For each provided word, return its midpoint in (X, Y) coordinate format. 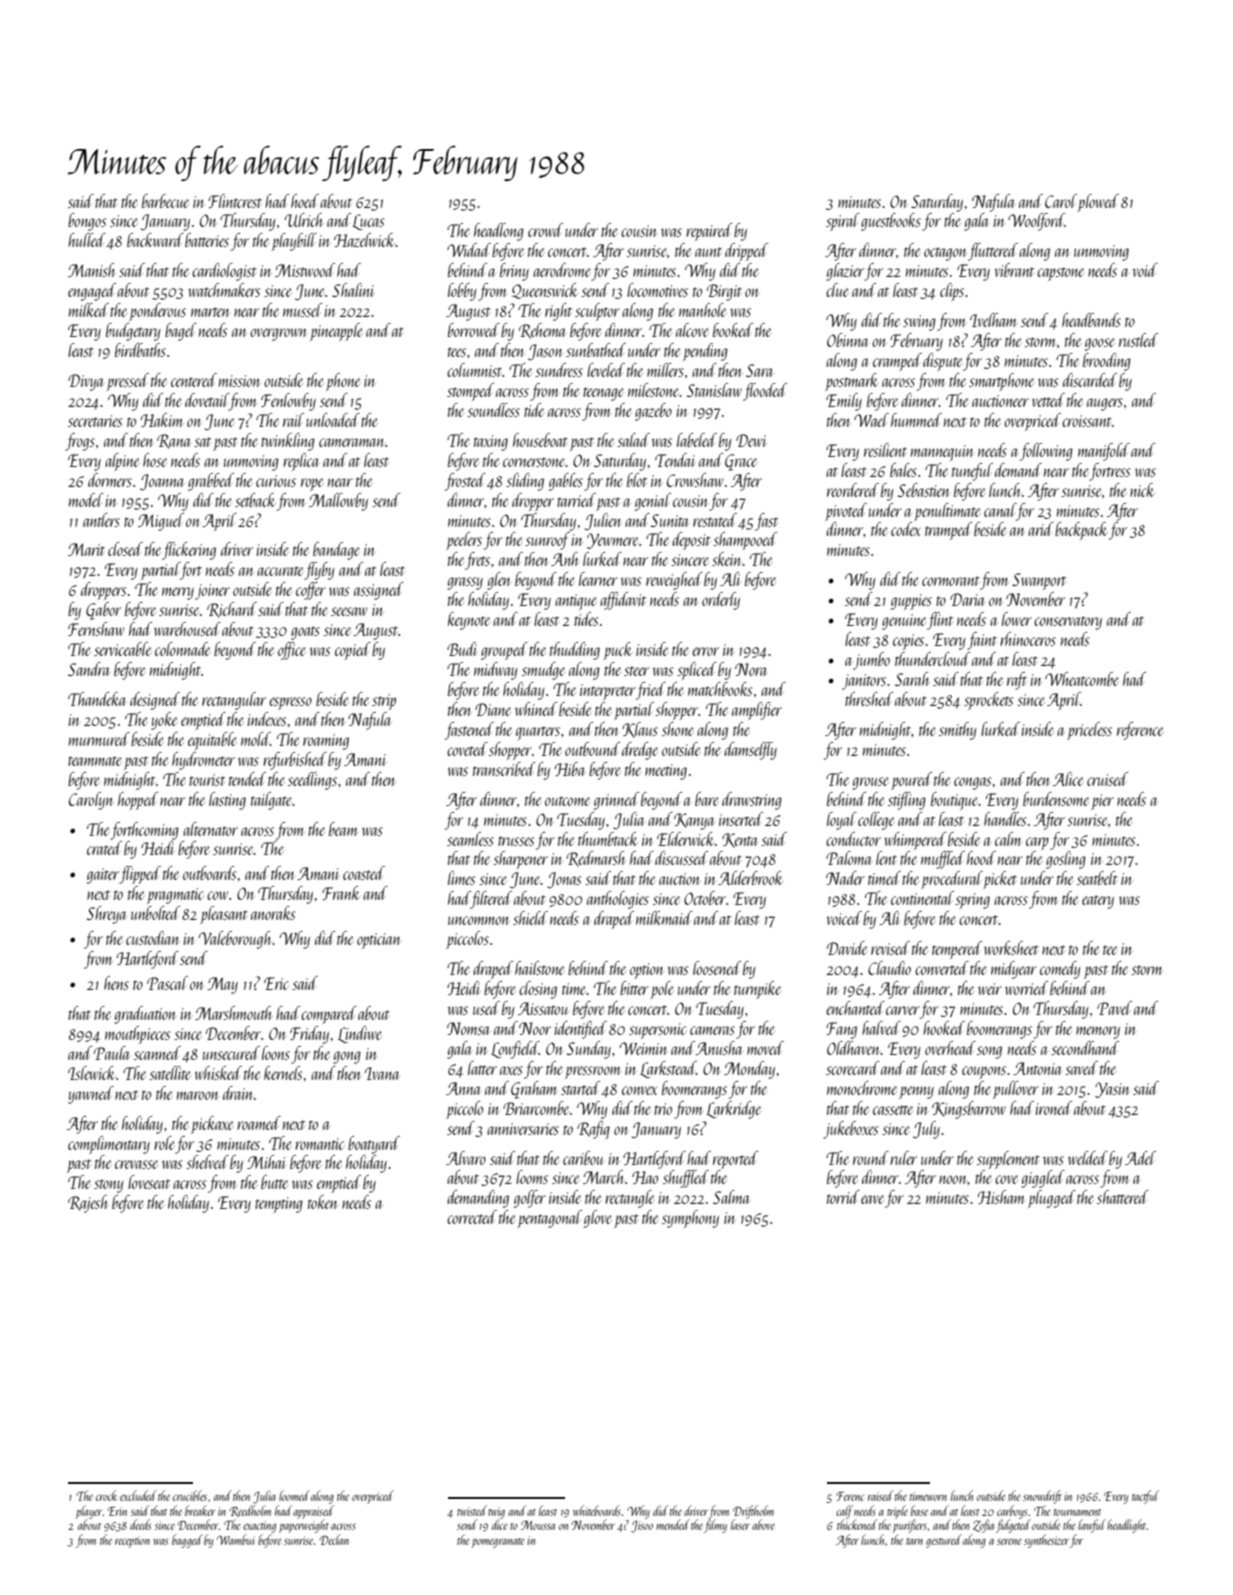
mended (673, 1524)
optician (378, 941)
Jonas (564, 880)
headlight (1127, 1526)
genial (653, 502)
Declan (334, 1539)
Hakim (162, 420)
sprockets (988, 701)
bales (903, 470)
